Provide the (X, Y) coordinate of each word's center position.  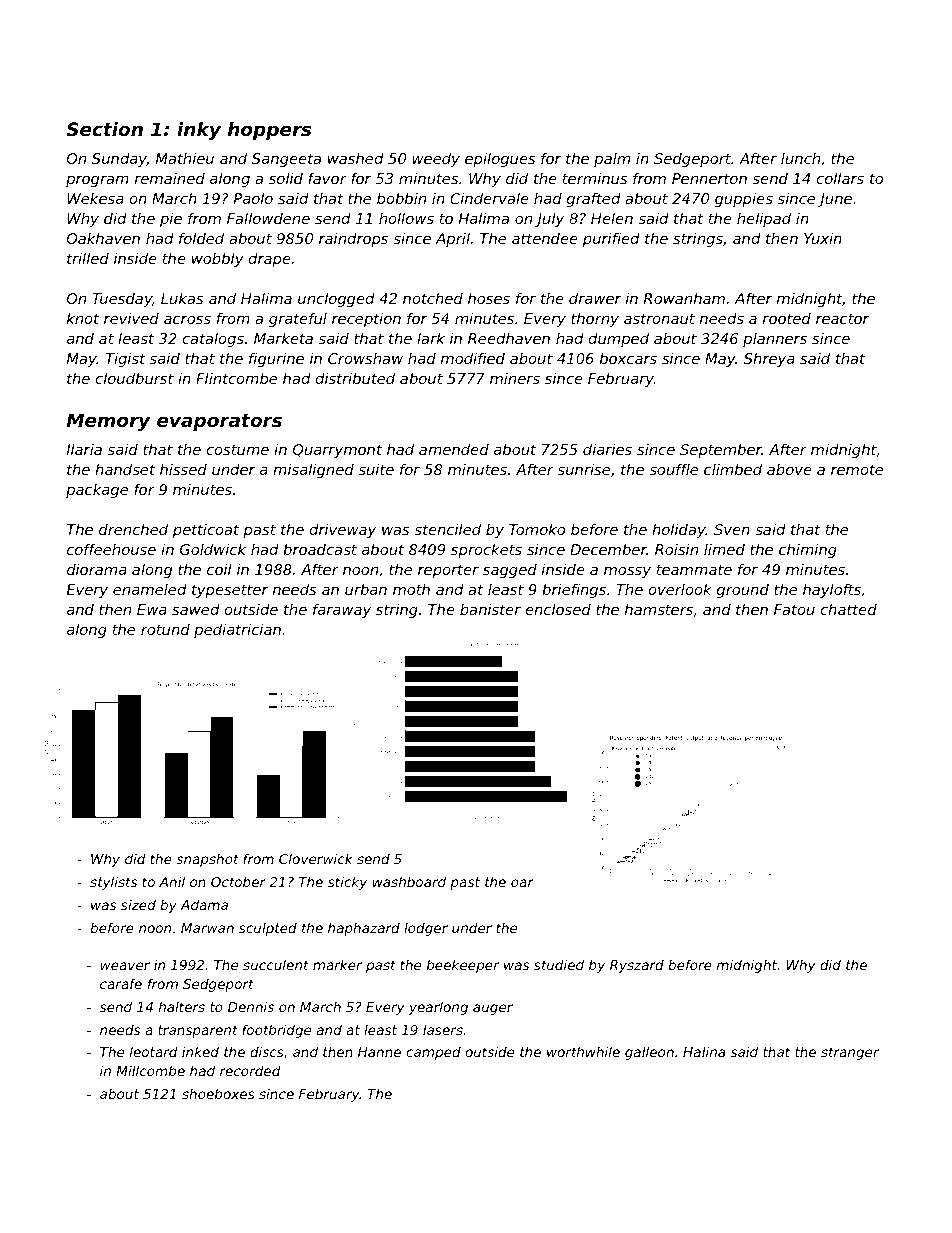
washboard (409, 881)
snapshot (207, 860)
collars (840, 178)
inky (199, 131)
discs (267, 1051)
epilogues (500, 160)
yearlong (438, 1008)
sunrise (584, 469)
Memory (108, 422)
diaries (607, 449)
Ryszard (637, 966)
